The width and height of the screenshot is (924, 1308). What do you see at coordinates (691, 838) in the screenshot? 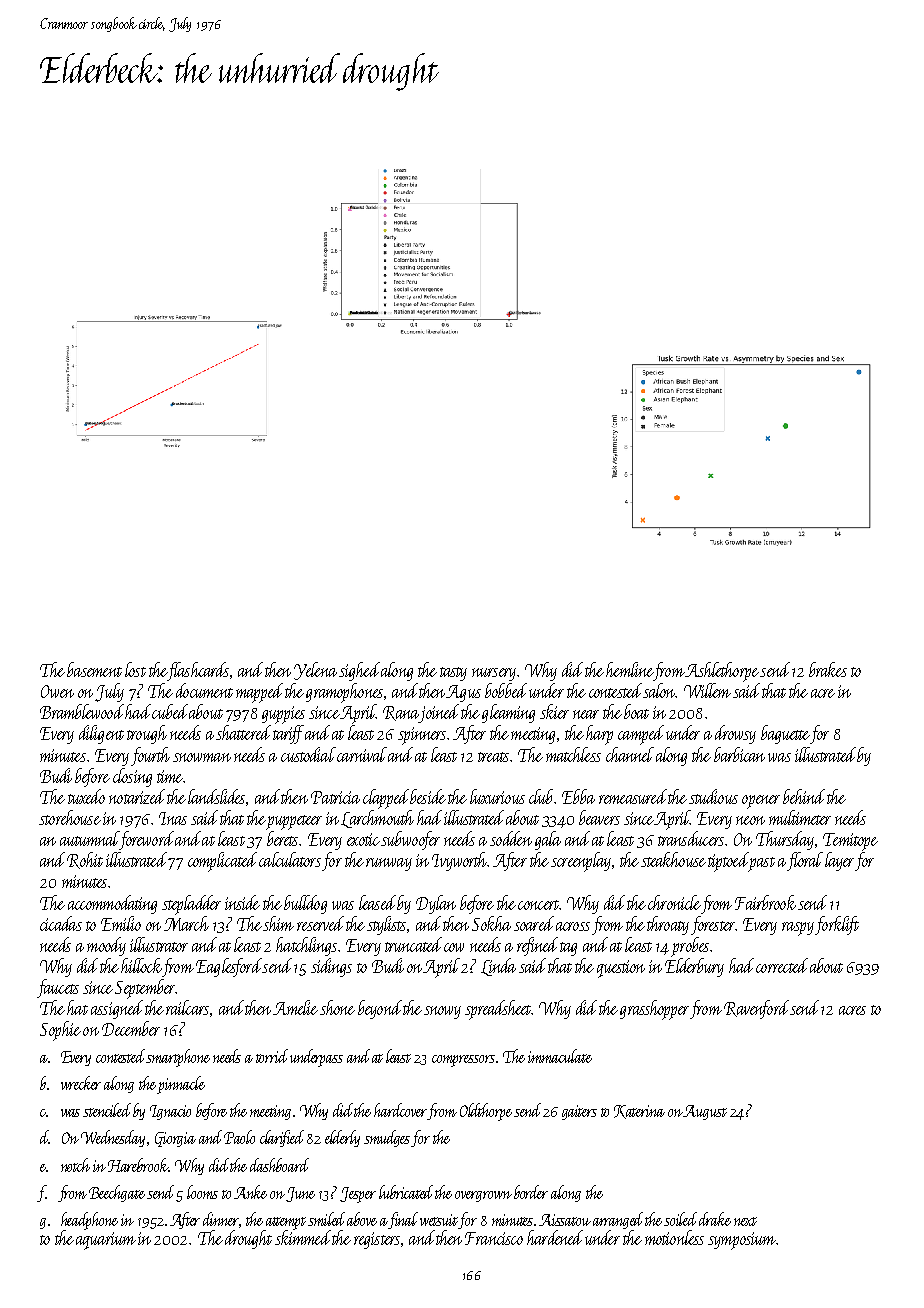
I see `transducers` at bounding box center [691, 838].
